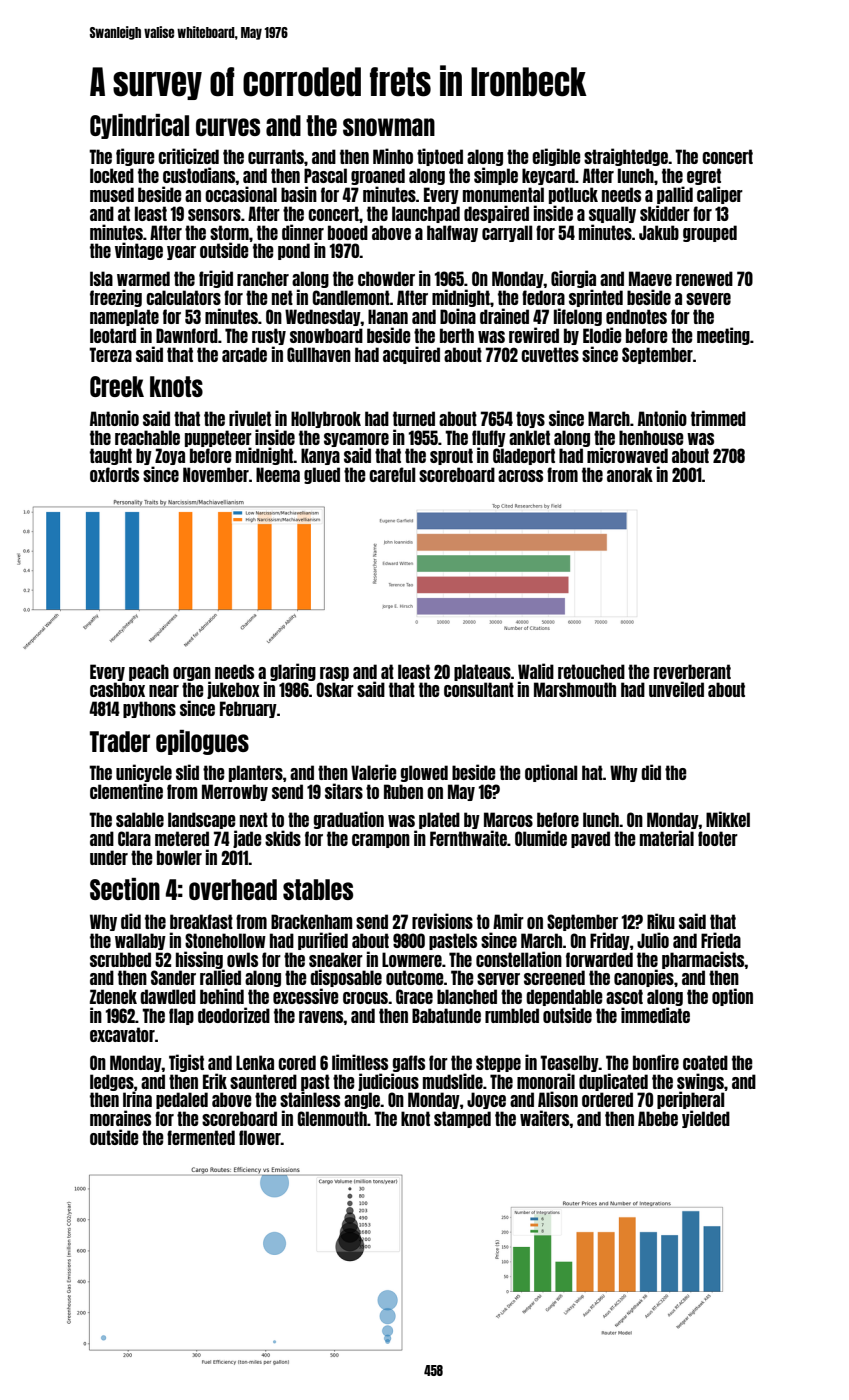 The height and width of the screenshot is (1400, 849). I want to click on disposable, so click(346, 978).
